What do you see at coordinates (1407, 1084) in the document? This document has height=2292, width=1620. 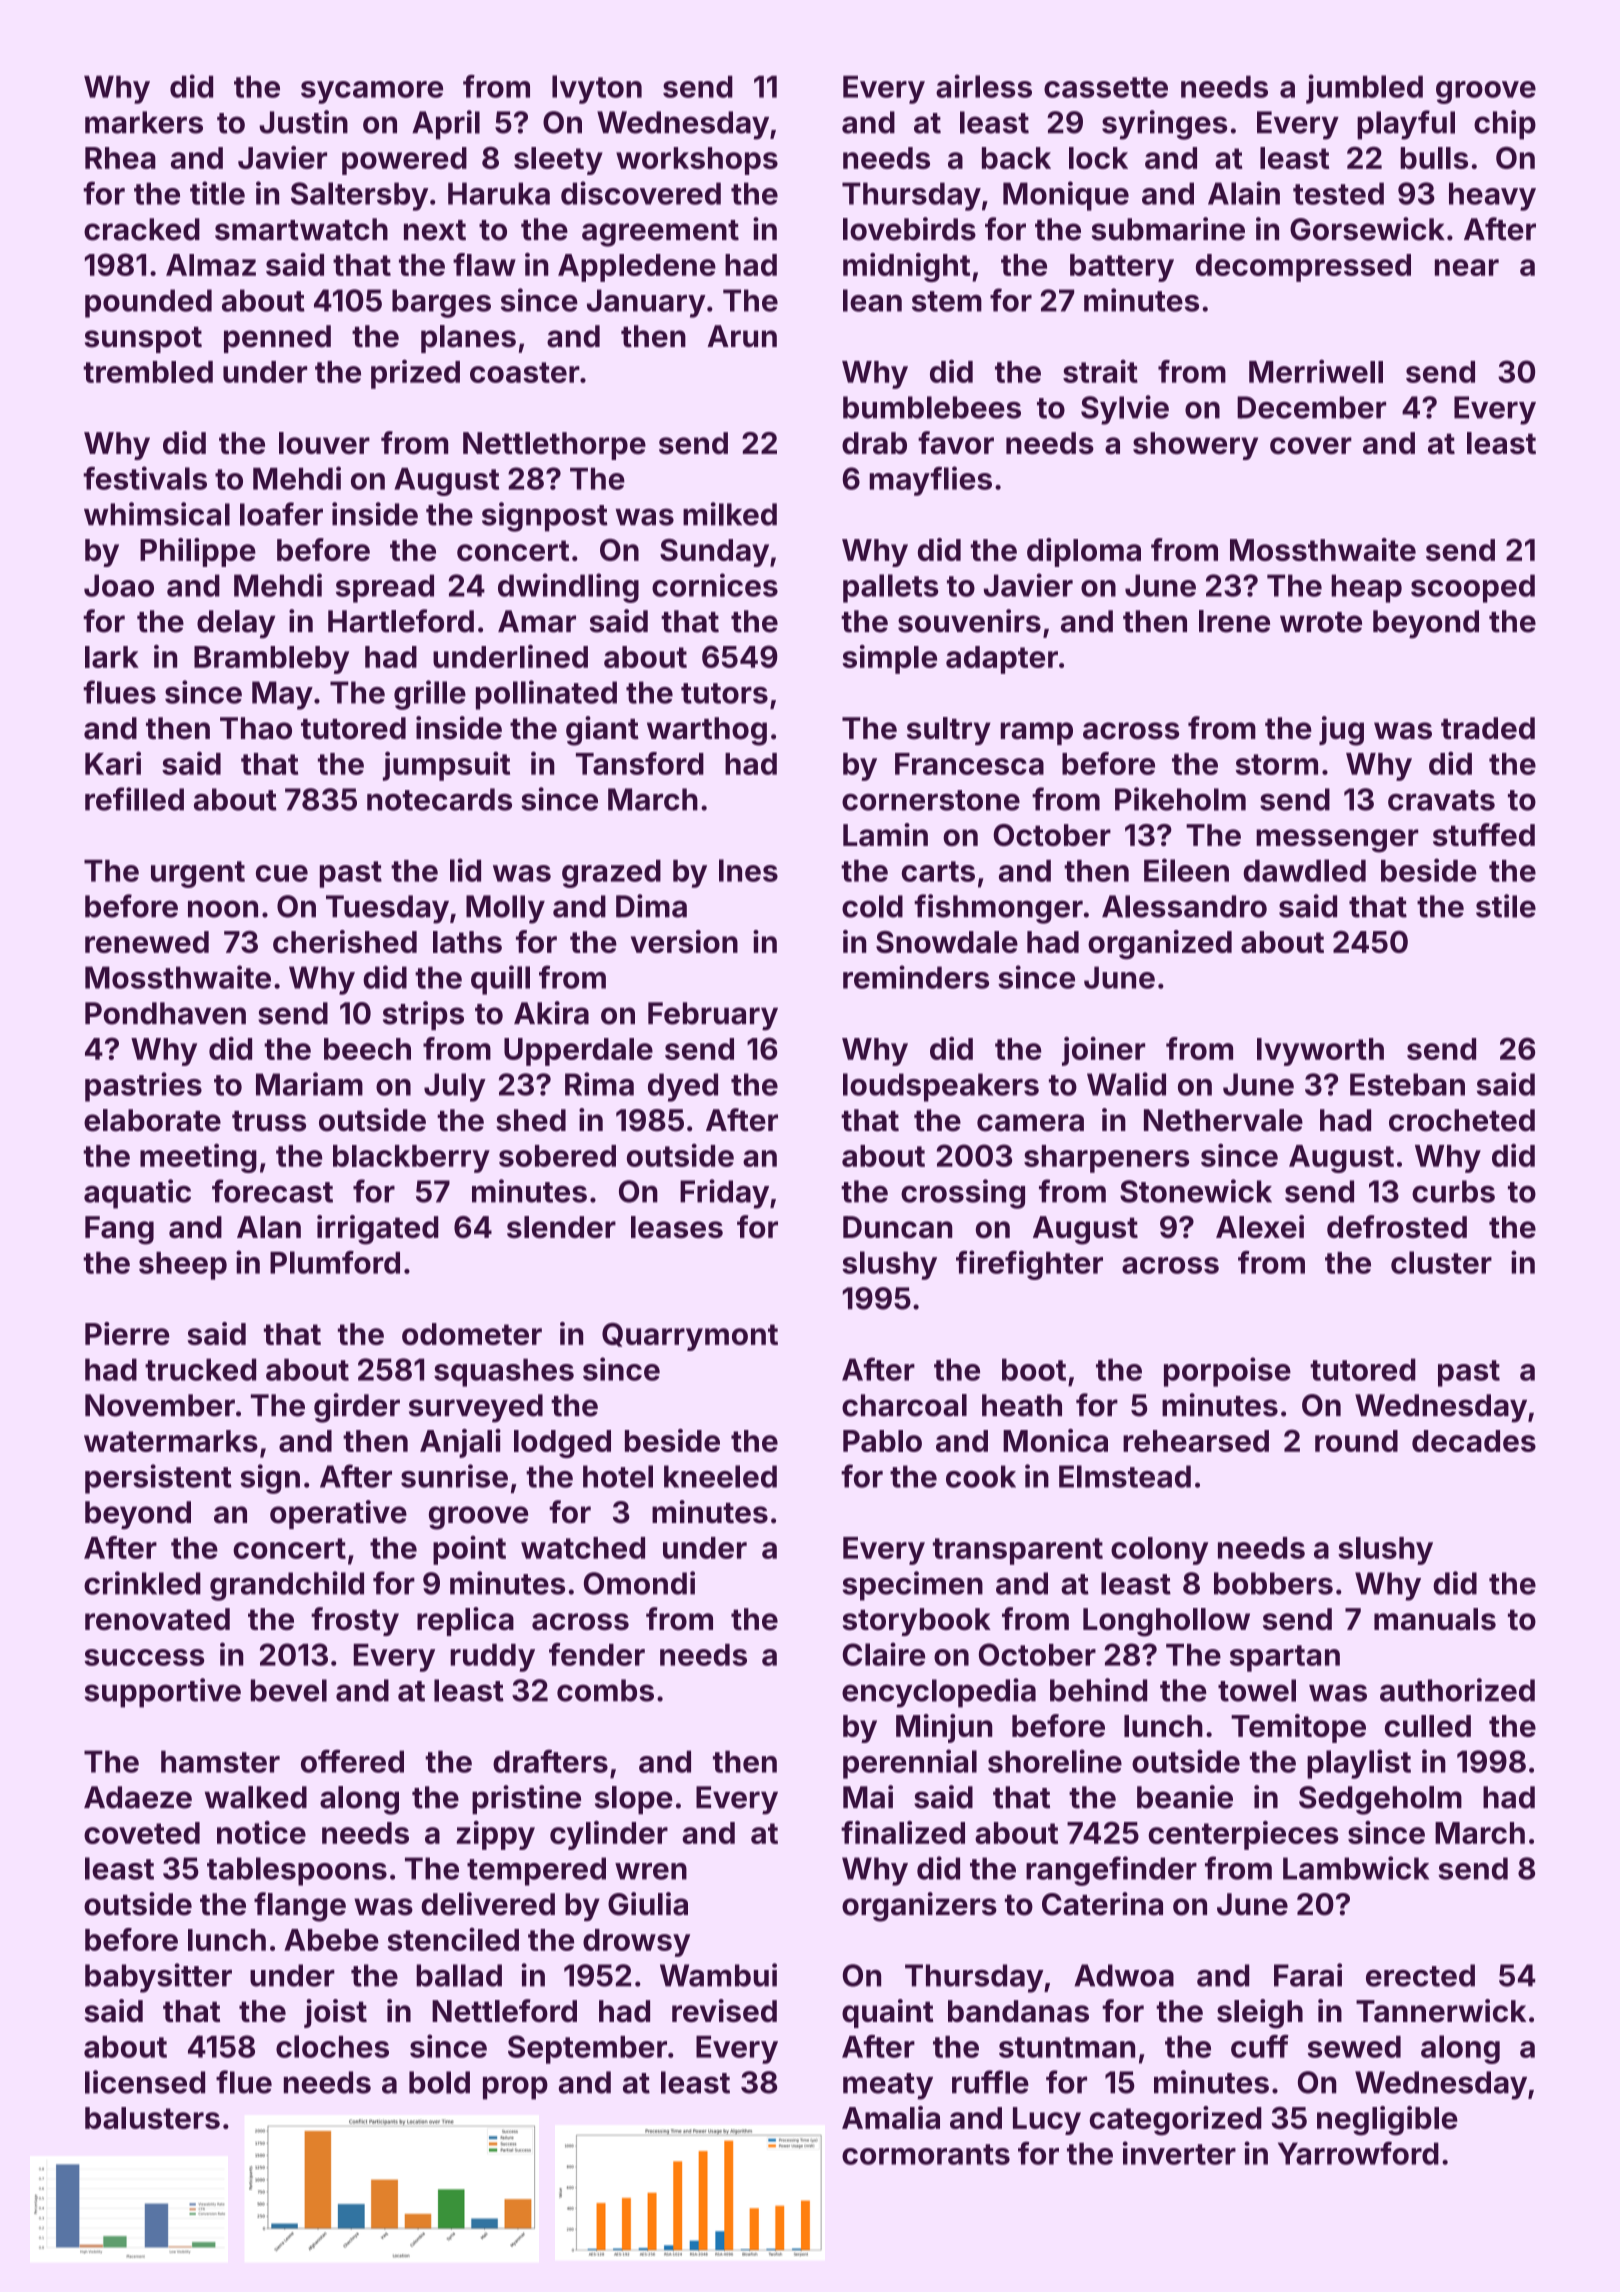 I see `Esteban` at bounding box center [1407, 1084].
